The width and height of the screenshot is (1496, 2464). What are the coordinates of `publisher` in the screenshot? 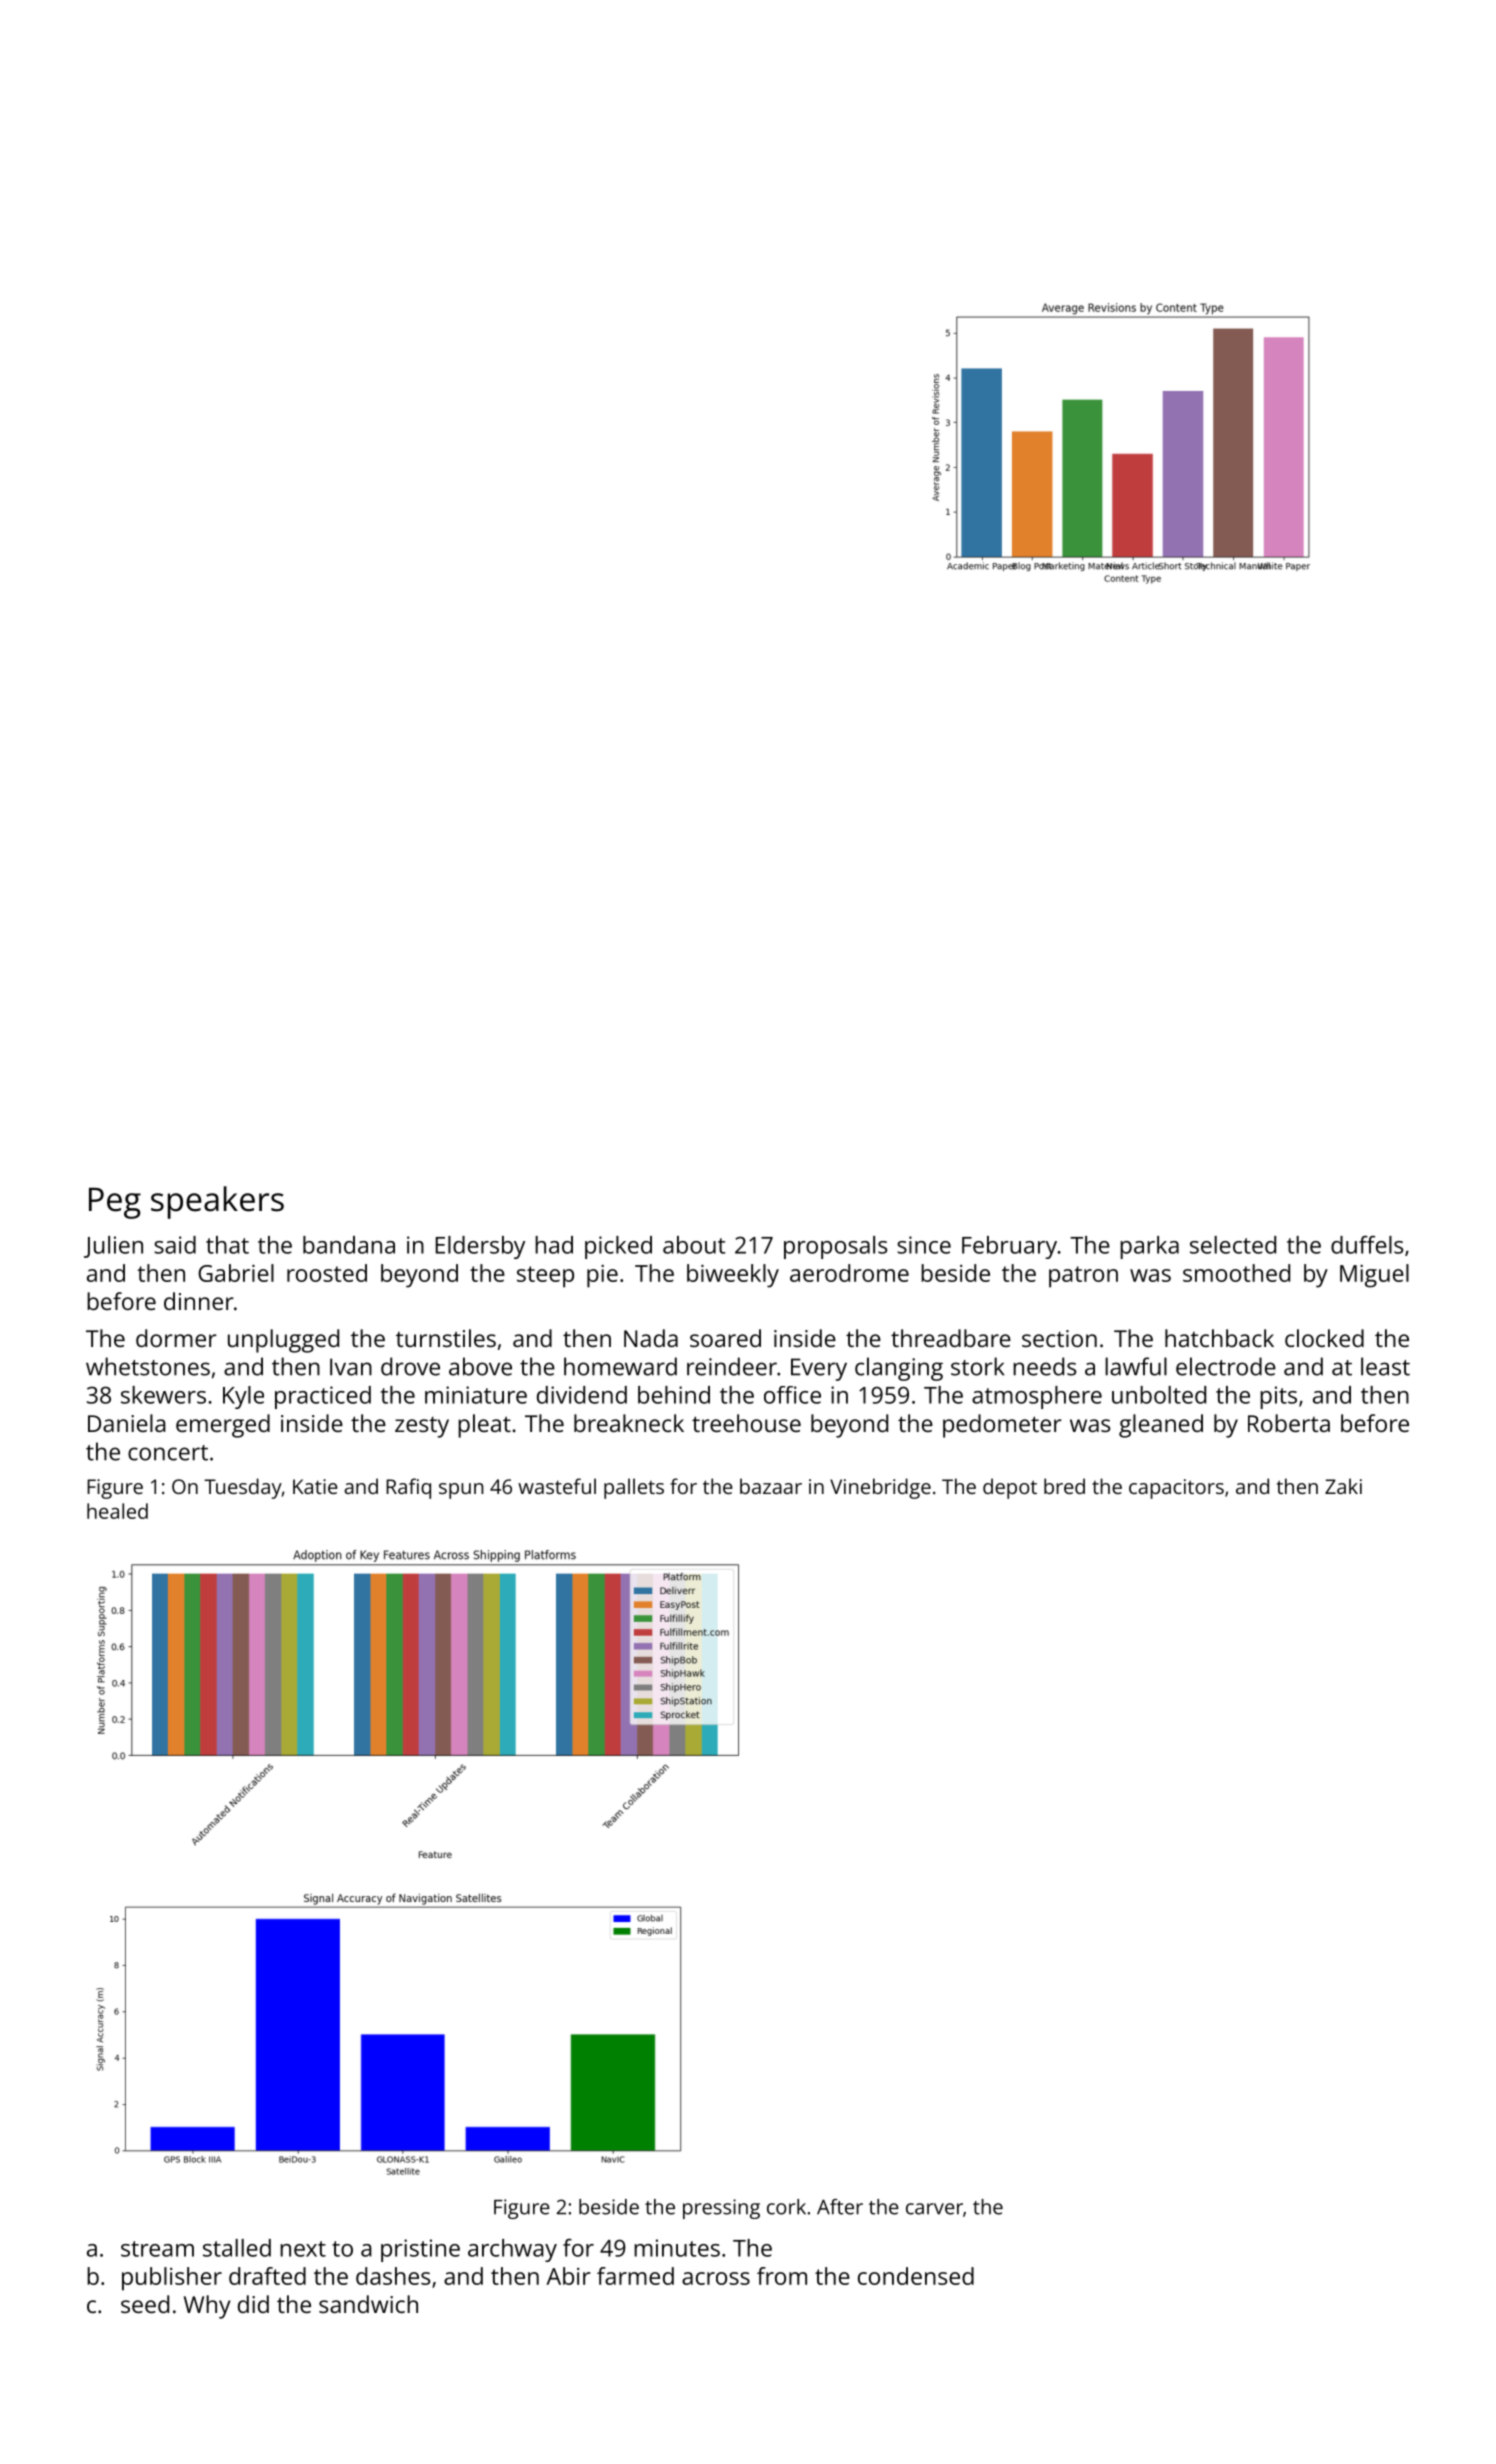 It's located at (172, 2279).
